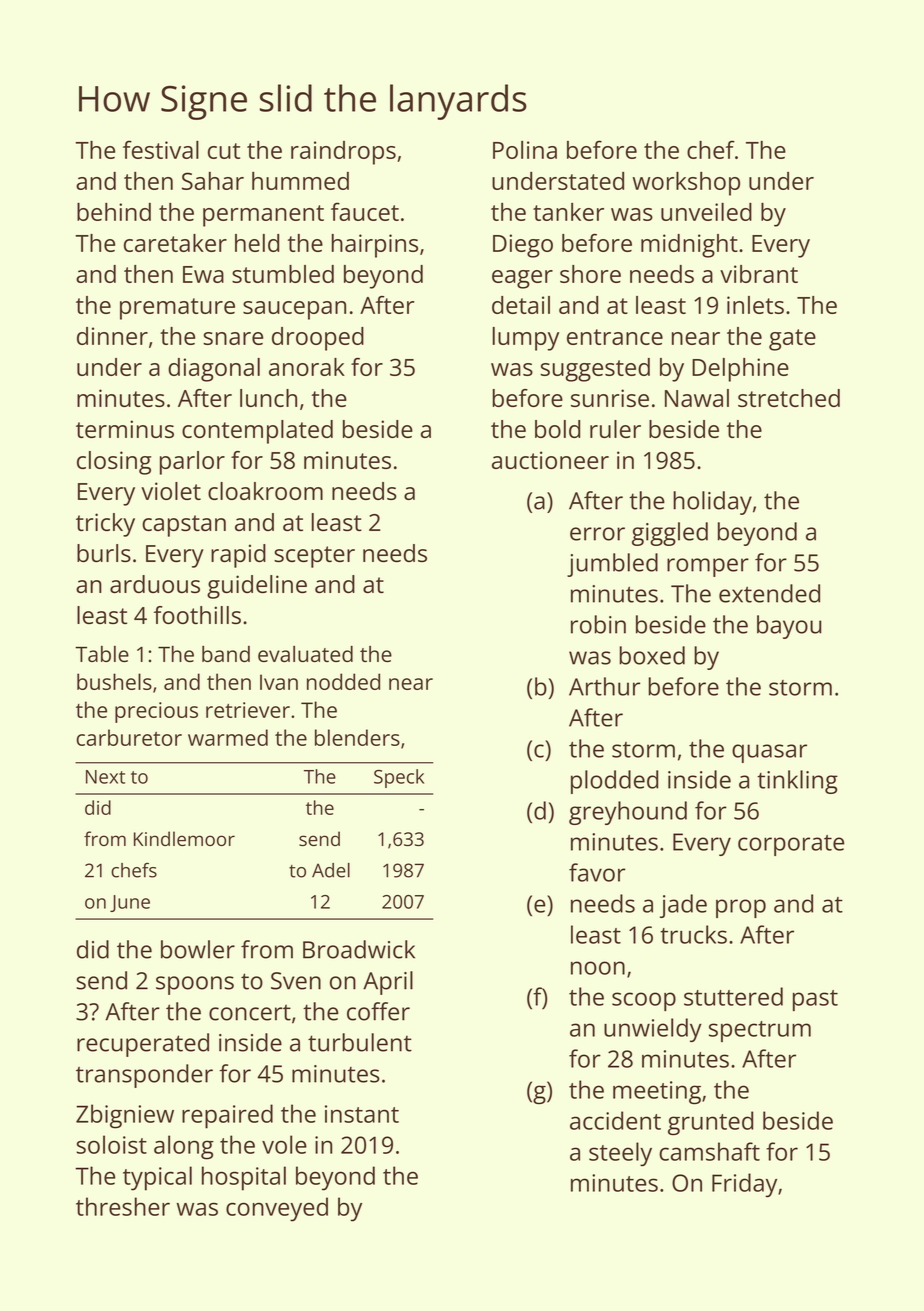 Image resolution: width=924 pixels, height=1311 pixels. What do you see at coordinates (791, 845) in the document?
I see `corporate` at bounding box center [791, 845].
